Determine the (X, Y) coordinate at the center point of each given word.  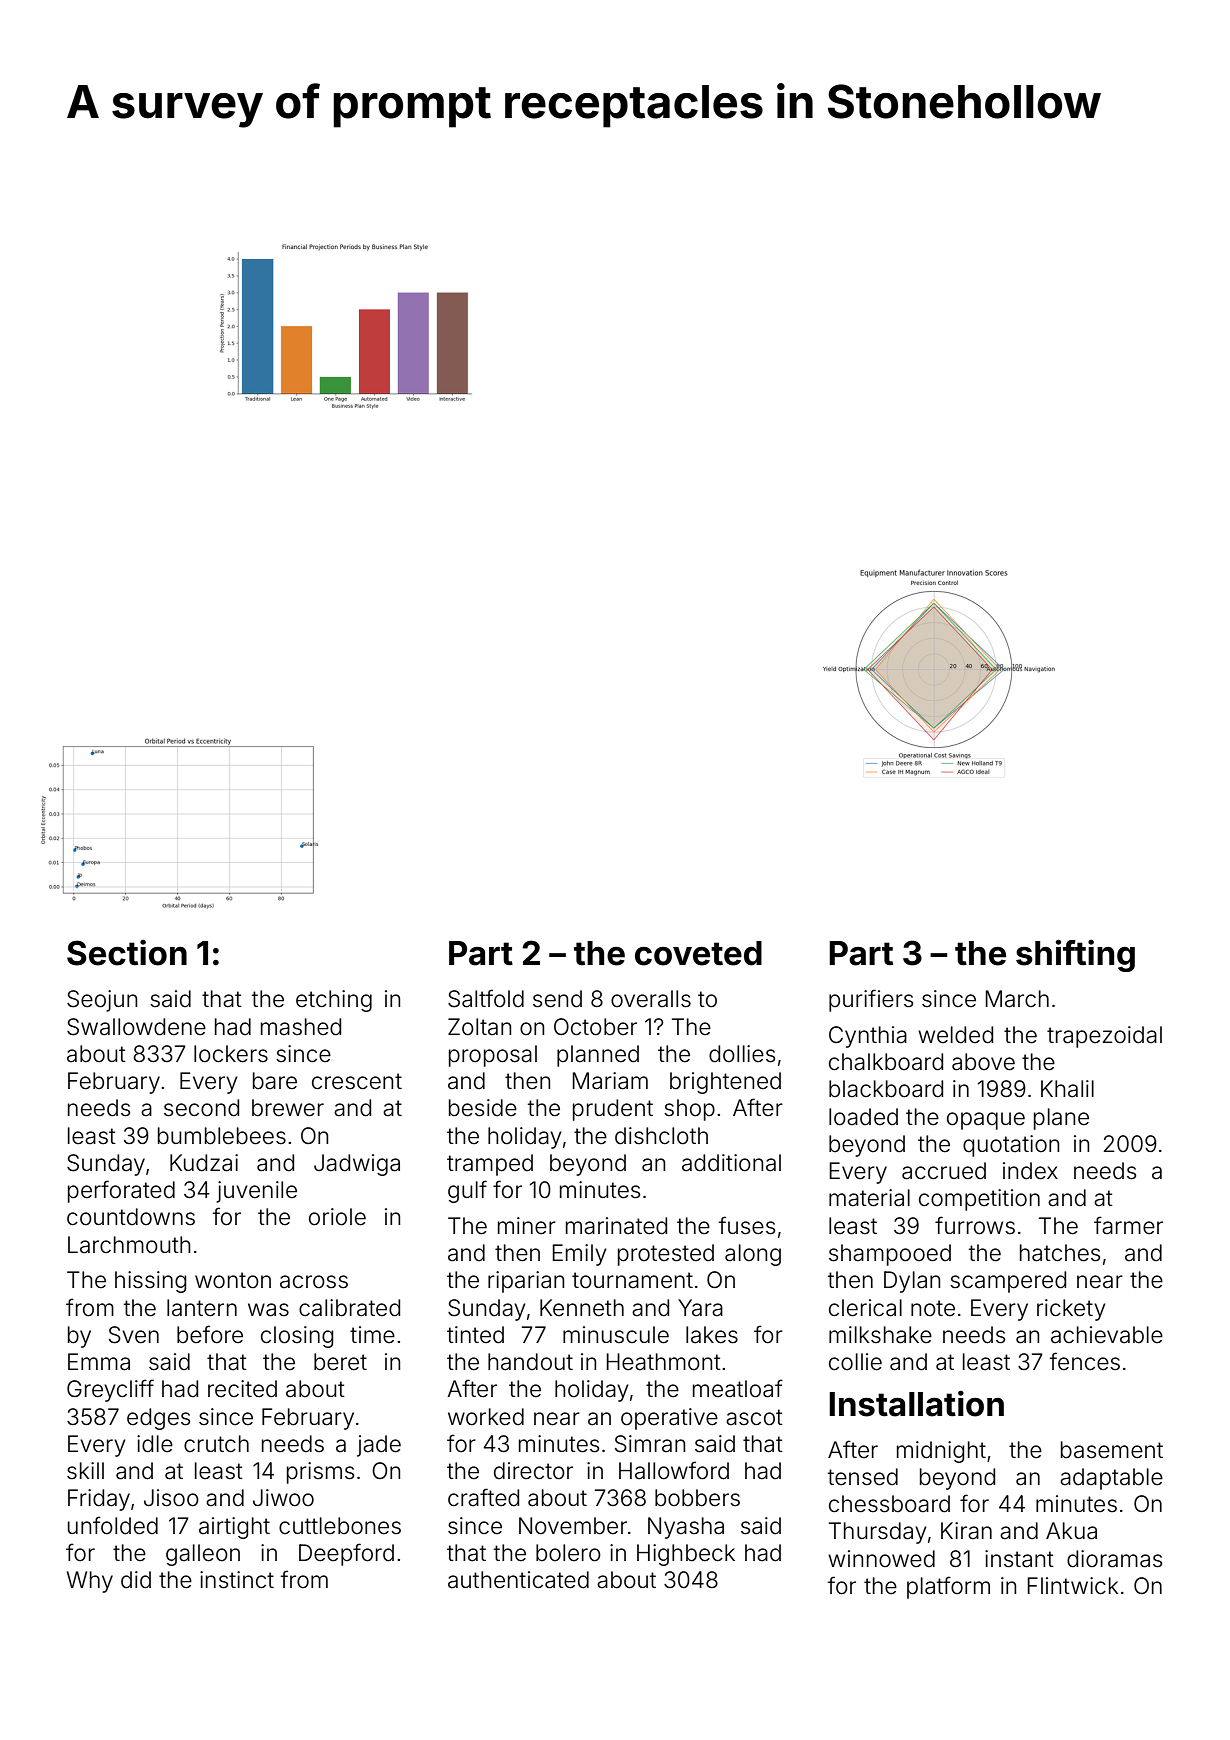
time (372, 1335)
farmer (1128, 1225)
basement (1112, 1450)
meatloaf (738, 1388)
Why (90, 1582)
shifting (1075, 955)
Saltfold (486, 998)
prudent (613, 1110)
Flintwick (1073, 1585)
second (201, 1108)
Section (127, 953)
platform (948, 1587)
